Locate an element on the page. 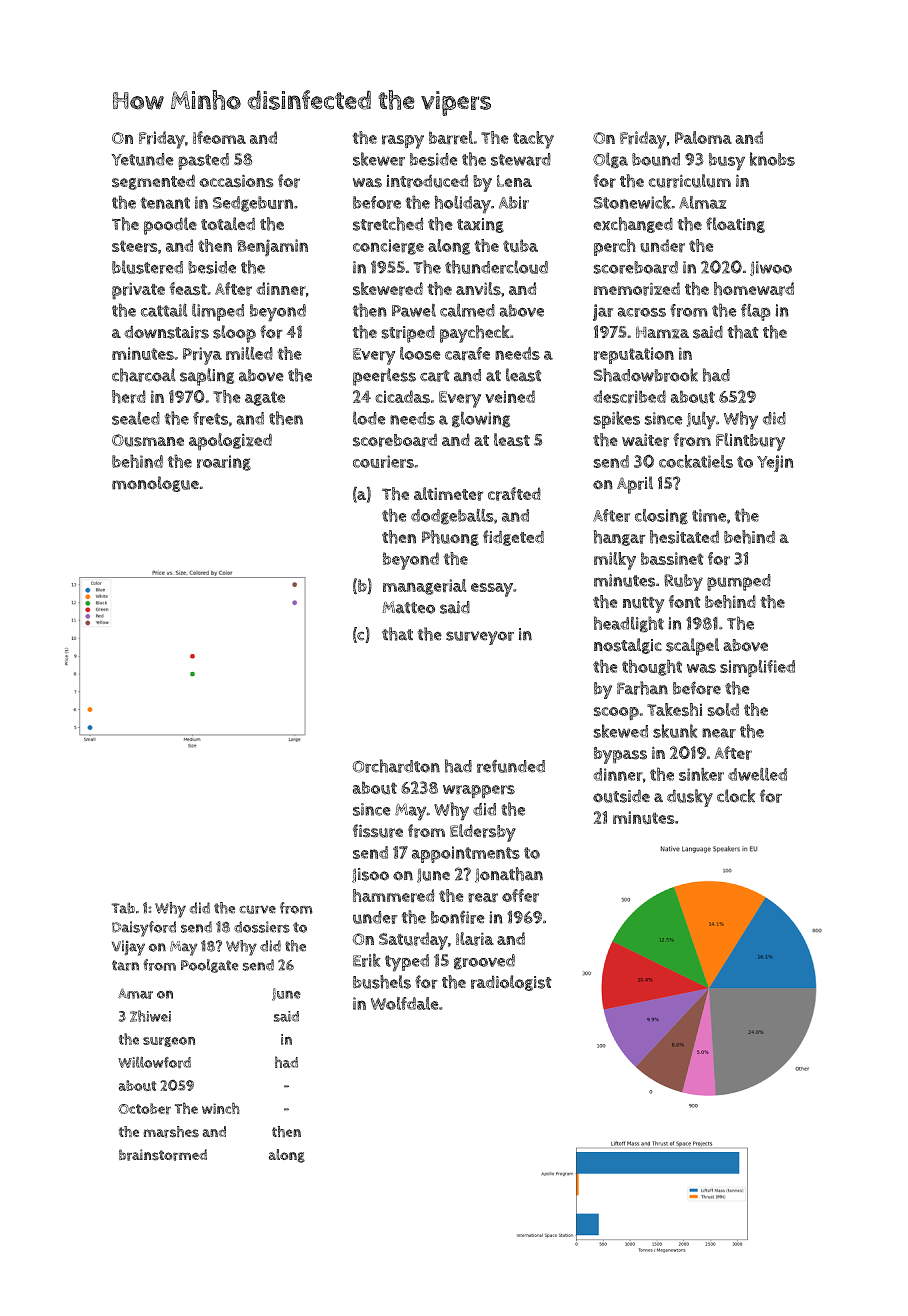  anvils is located at coordinates (478, 289).
